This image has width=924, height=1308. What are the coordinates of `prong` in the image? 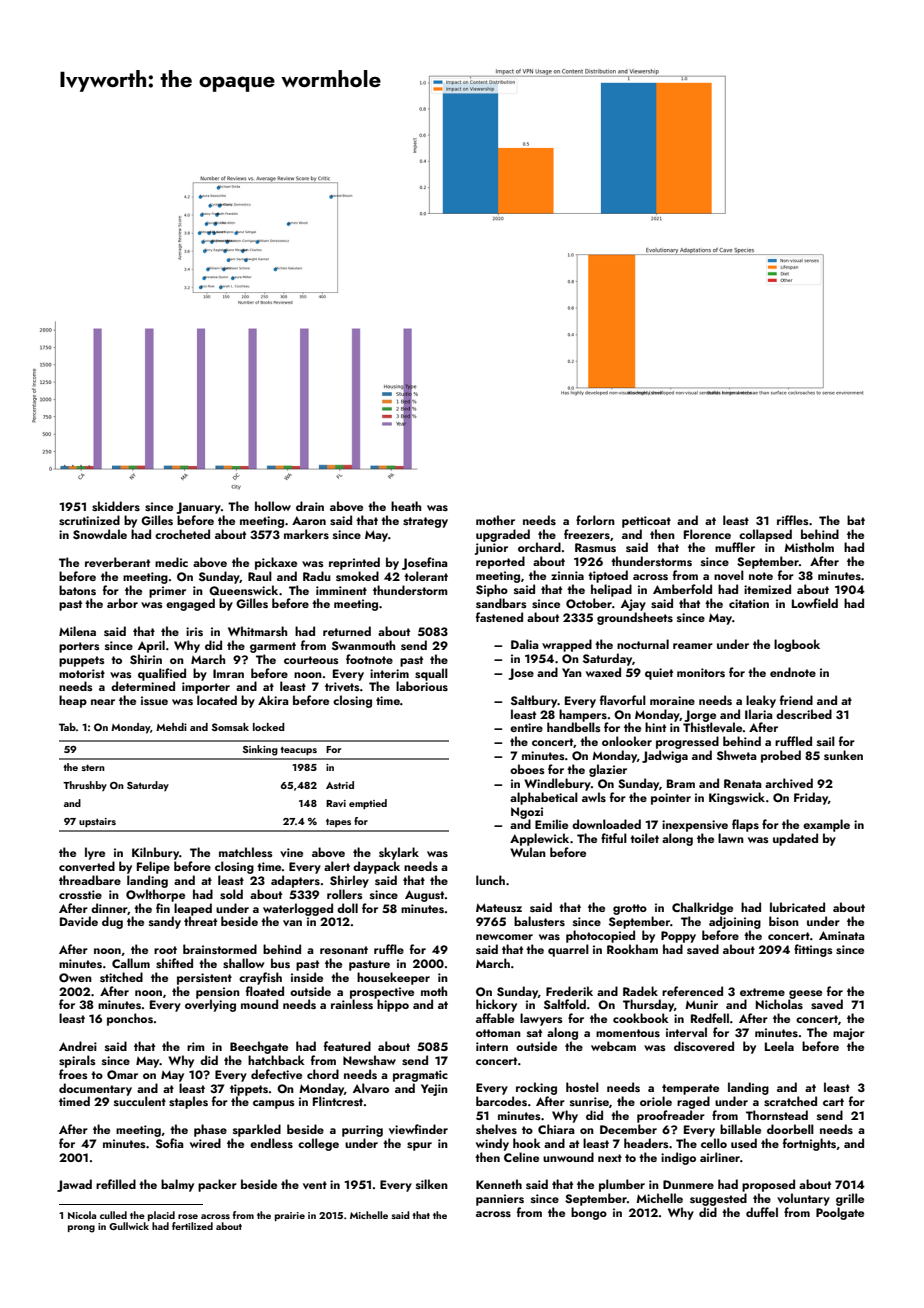 It's located at (81, 1229).
